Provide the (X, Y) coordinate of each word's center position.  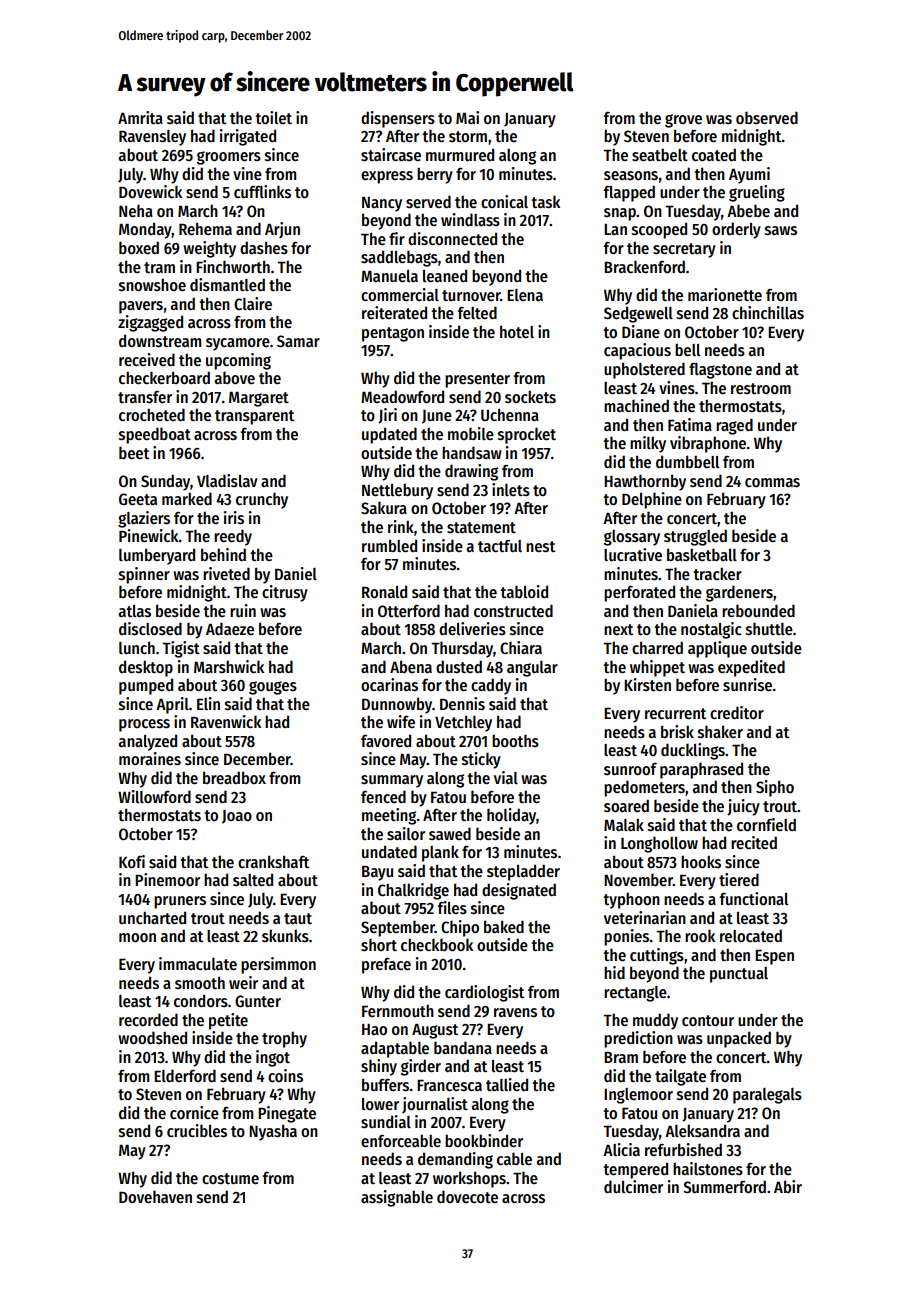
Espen (774, 957)
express (387, 177)
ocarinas (389, 685)
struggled (695, 537)
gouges (273, 688)
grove (683, 121)
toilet (273, 117)
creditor (737, 712)
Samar (298, 341)
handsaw (472, 452)
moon (137, 937)
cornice (194, 1112)
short (379, 945)
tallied (507, 1084)
